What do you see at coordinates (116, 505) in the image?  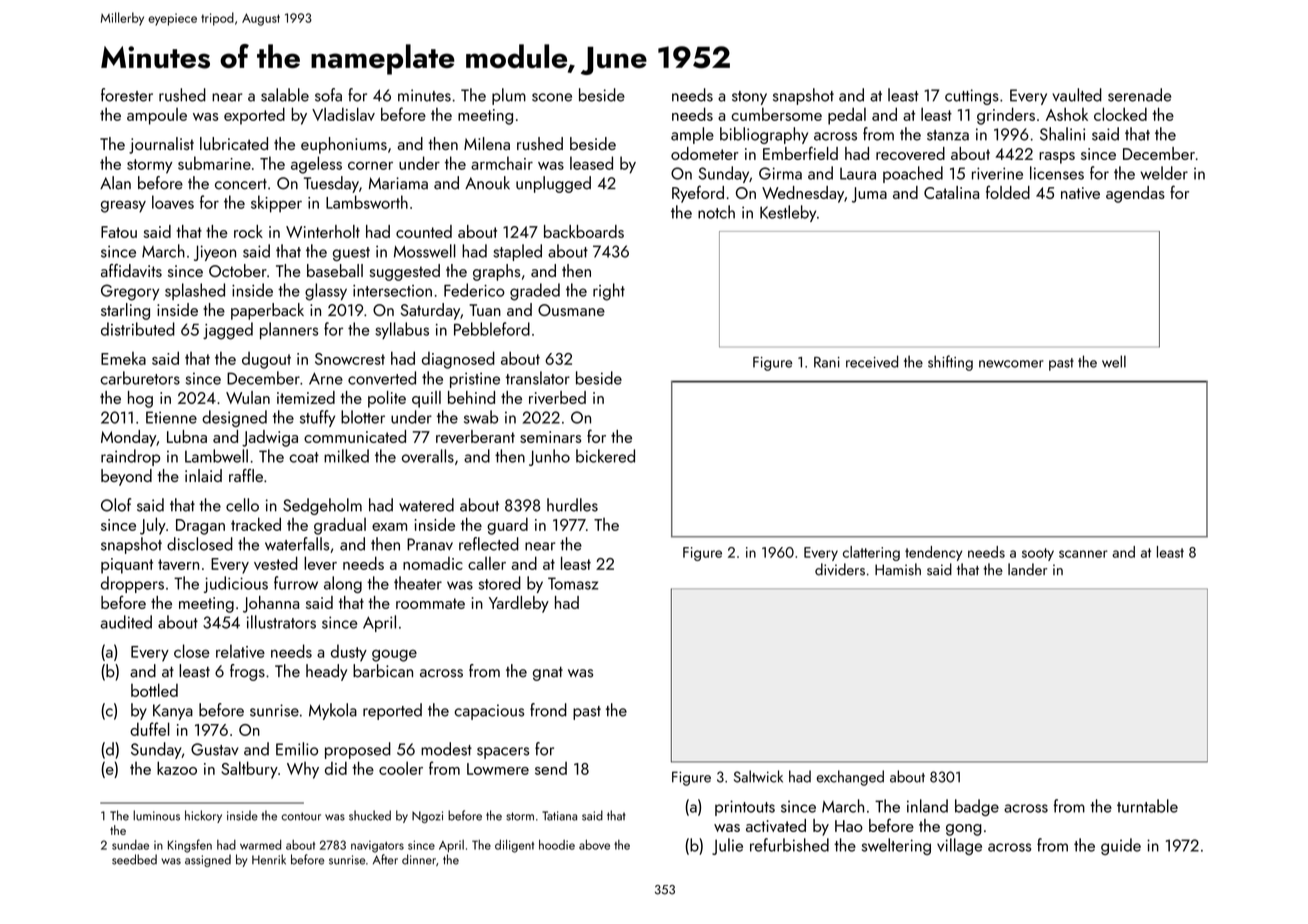 I see `Olof` at bounding box center [116, 505].
